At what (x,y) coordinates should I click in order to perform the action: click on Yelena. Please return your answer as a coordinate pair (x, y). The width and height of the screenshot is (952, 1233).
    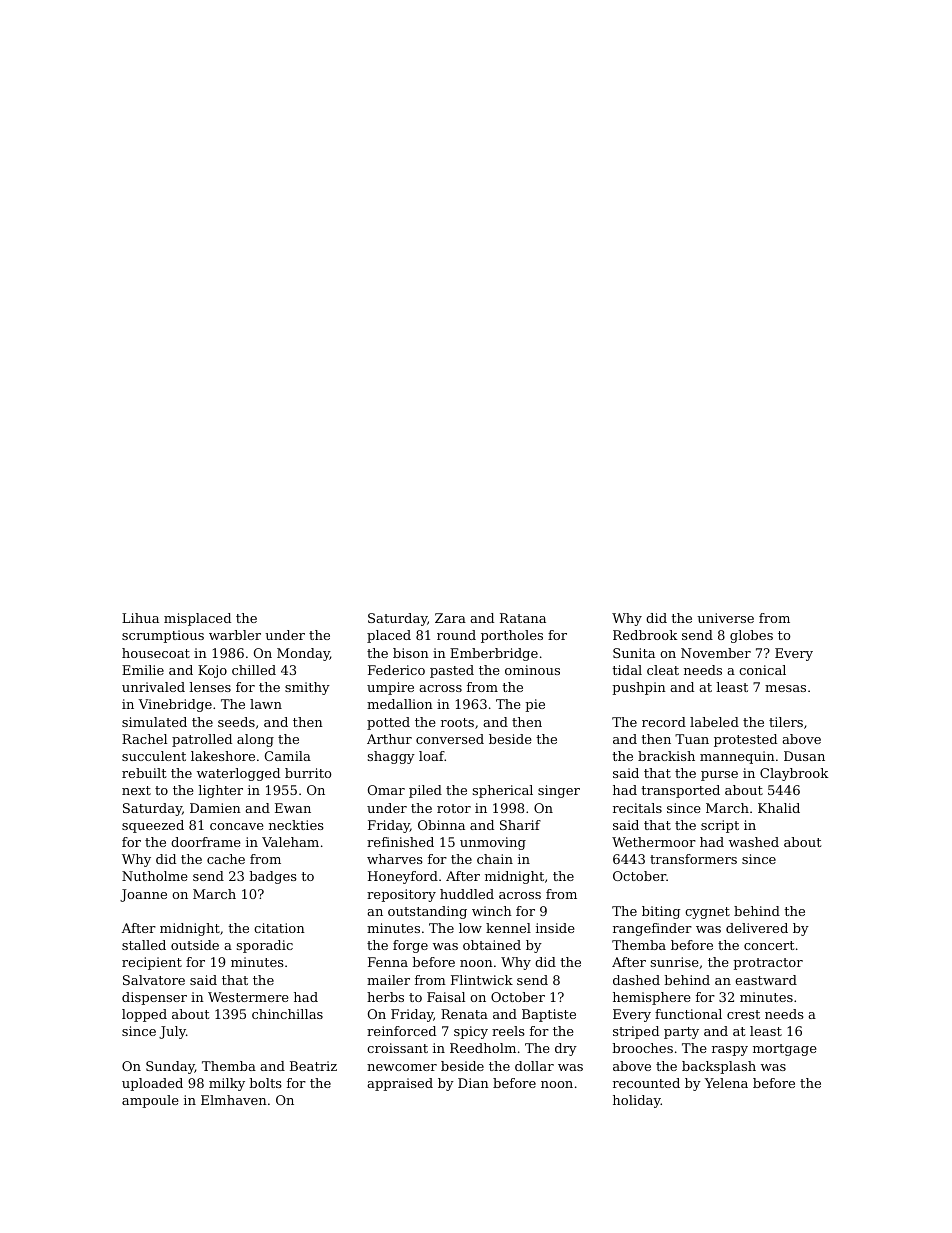
    Looking at the image, I should click on (726, 1083).
